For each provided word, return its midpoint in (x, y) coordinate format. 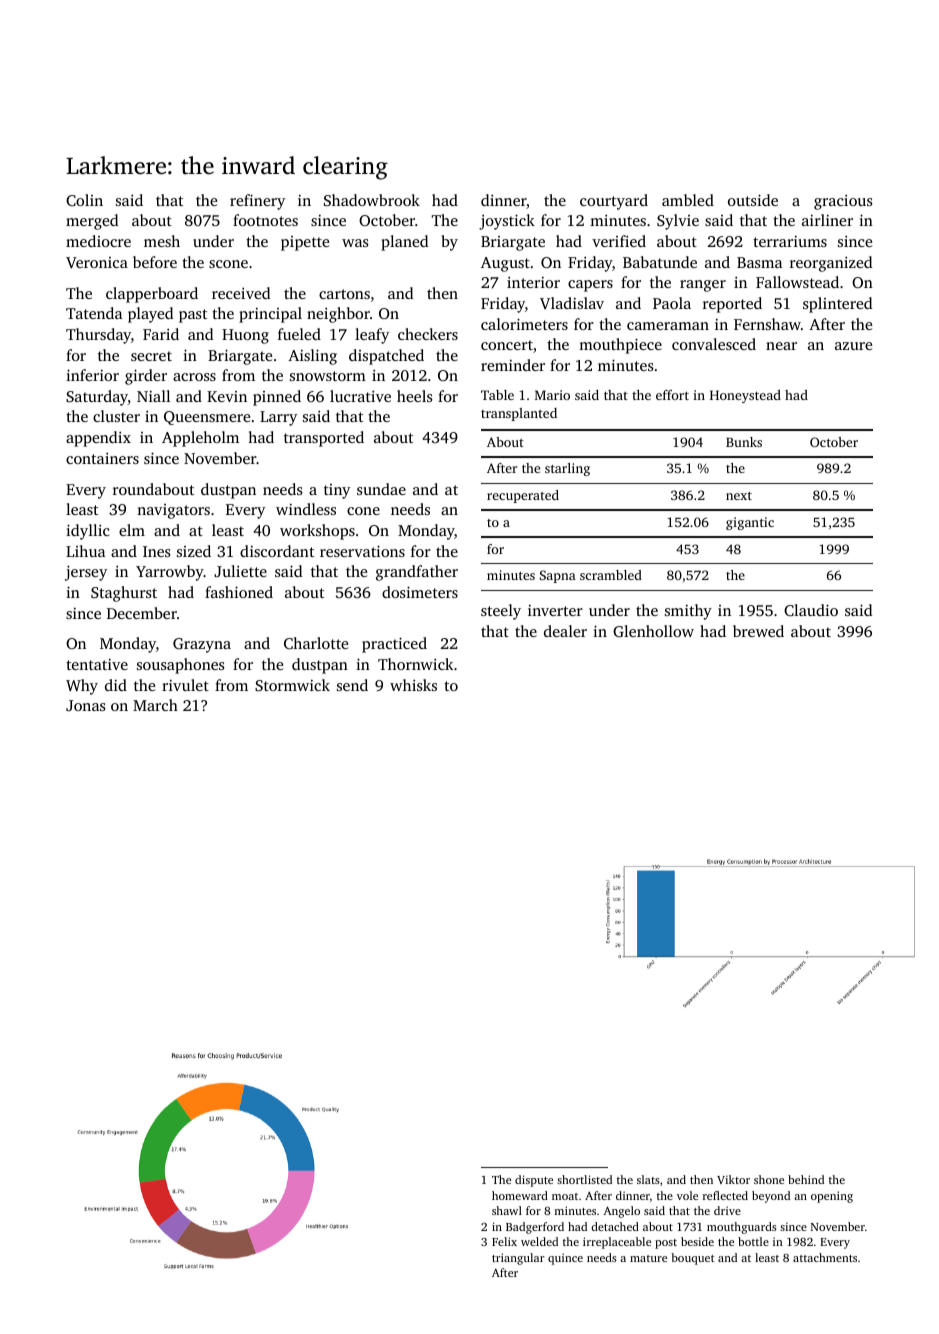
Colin (84, 200)
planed (404, 243)
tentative (97, 664)
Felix (504, 1241)
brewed (758, 631)
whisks (413, 685)
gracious (843, 202)
